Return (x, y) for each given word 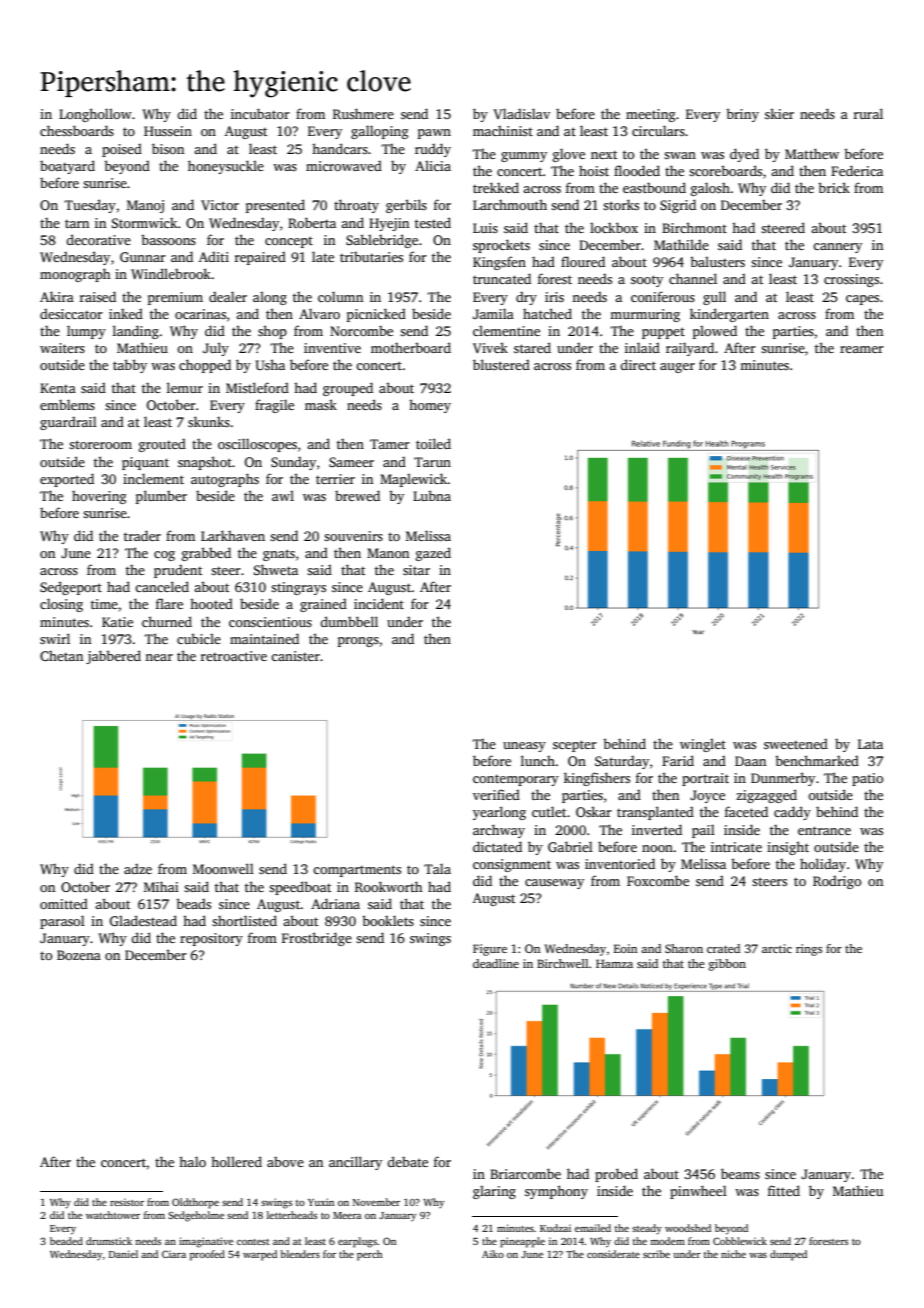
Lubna (432, 495)
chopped (205, 366)
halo (192, 1161)
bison (168, 148)
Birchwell (562, 963)
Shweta (276, 569)
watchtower (113, 1215)
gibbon (727, 965)
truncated (502, 278)
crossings (851, 280)
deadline (496, 963)
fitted (784, 1190)
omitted (64, 903)
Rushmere (363, 113)
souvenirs (353, 536)
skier (779, 113)
